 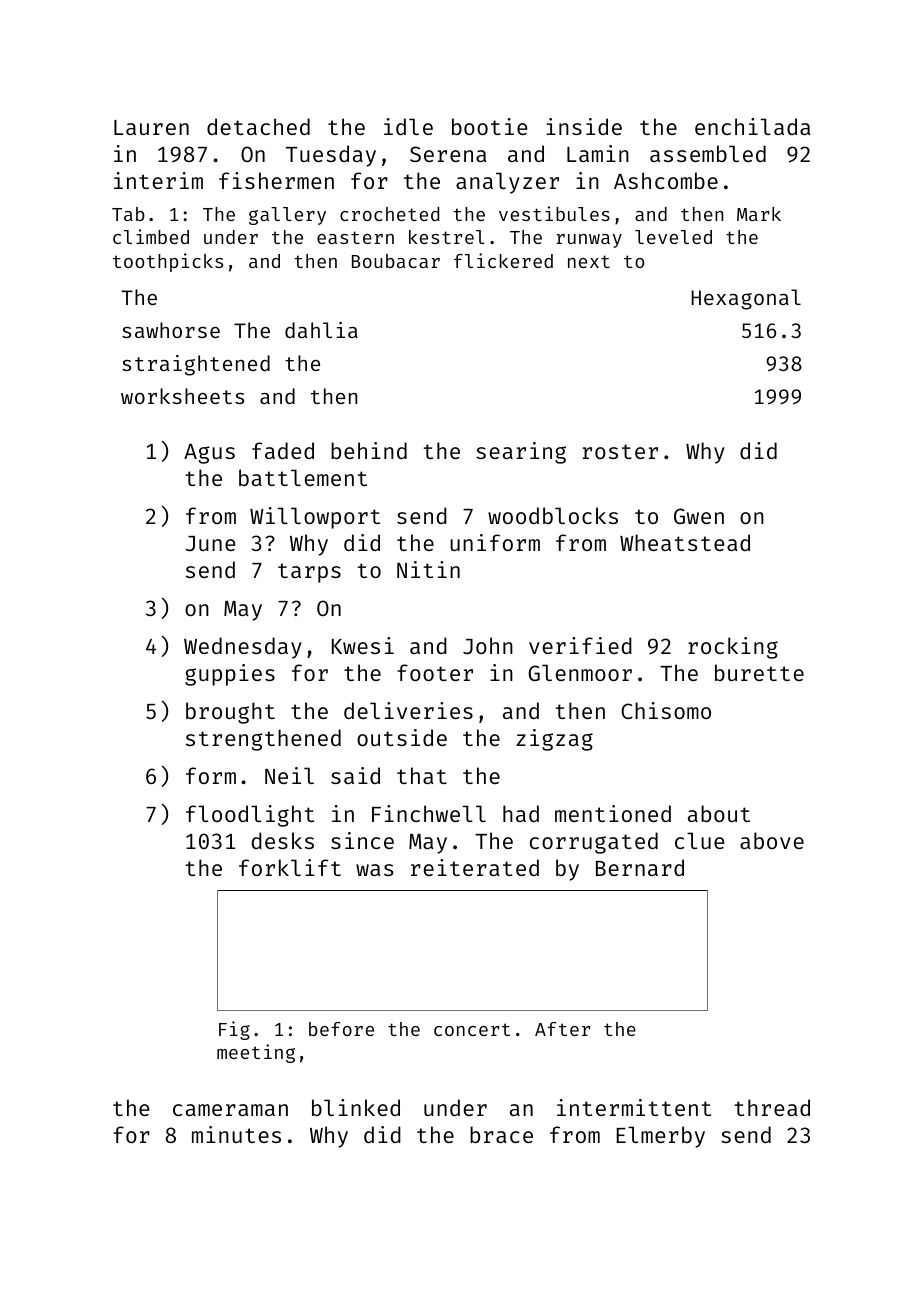 I want to click on kestrel, so click(x=447, y=237).
